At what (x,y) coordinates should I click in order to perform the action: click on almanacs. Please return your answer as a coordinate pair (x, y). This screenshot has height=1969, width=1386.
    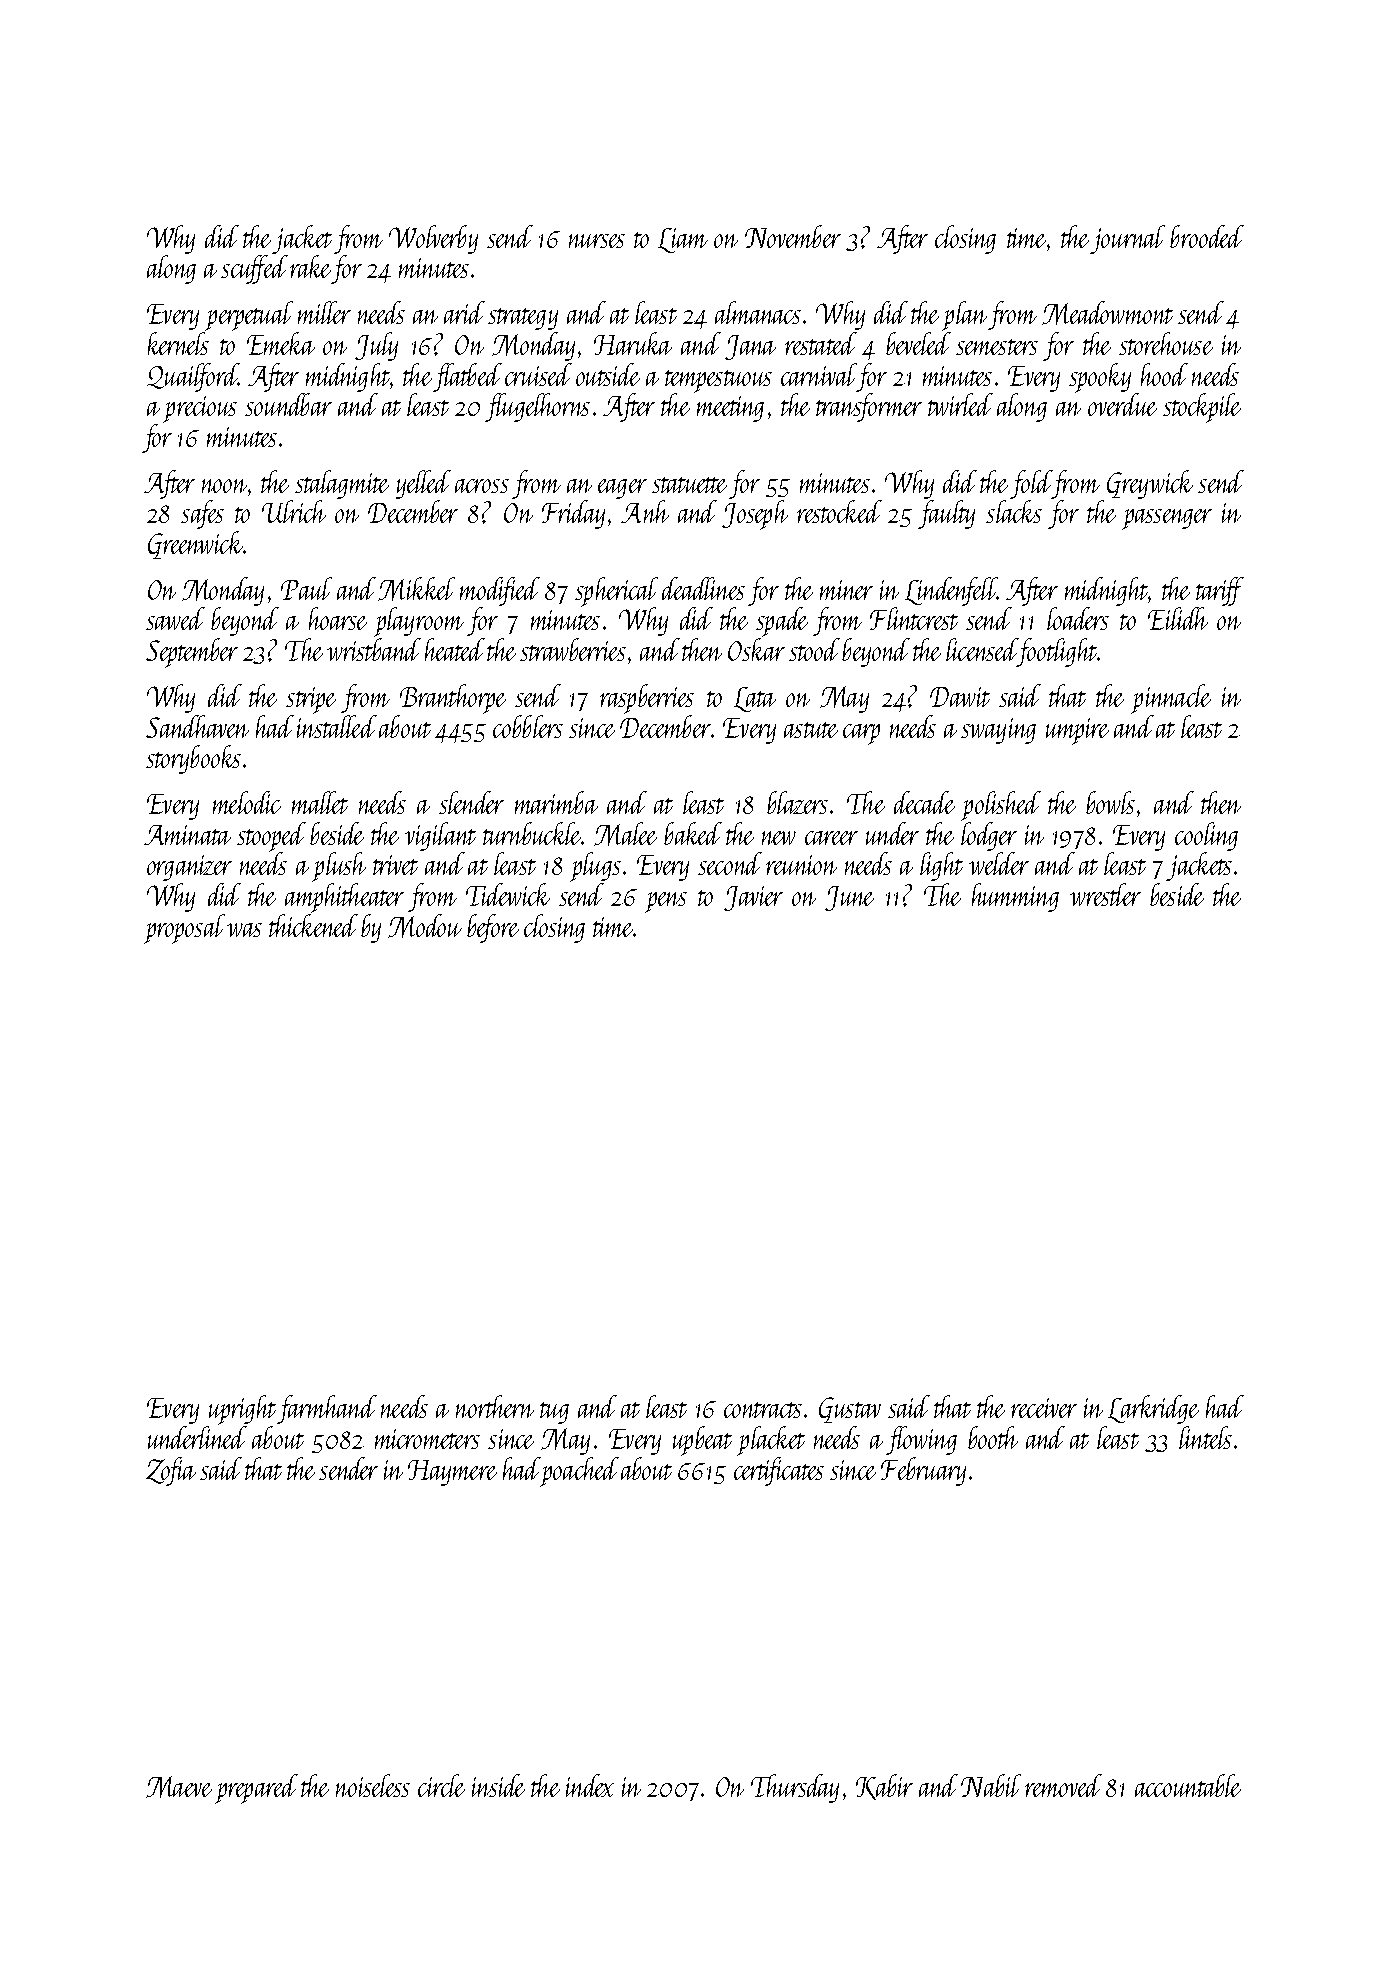
    Looking at the image, I should click on (758, 312).
